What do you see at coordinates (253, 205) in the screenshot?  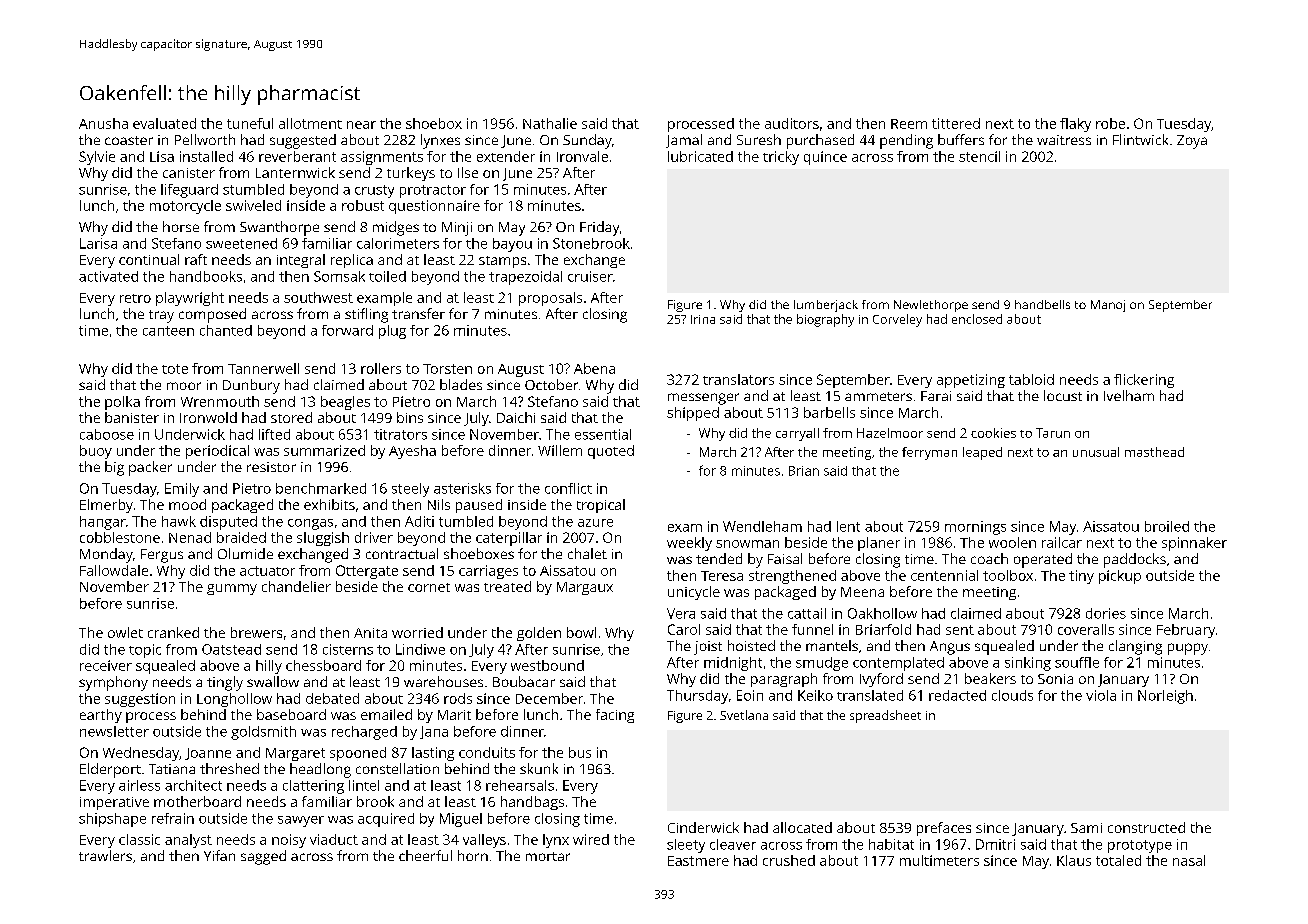 I see `swiveled` at bounding box center [253, 205].
